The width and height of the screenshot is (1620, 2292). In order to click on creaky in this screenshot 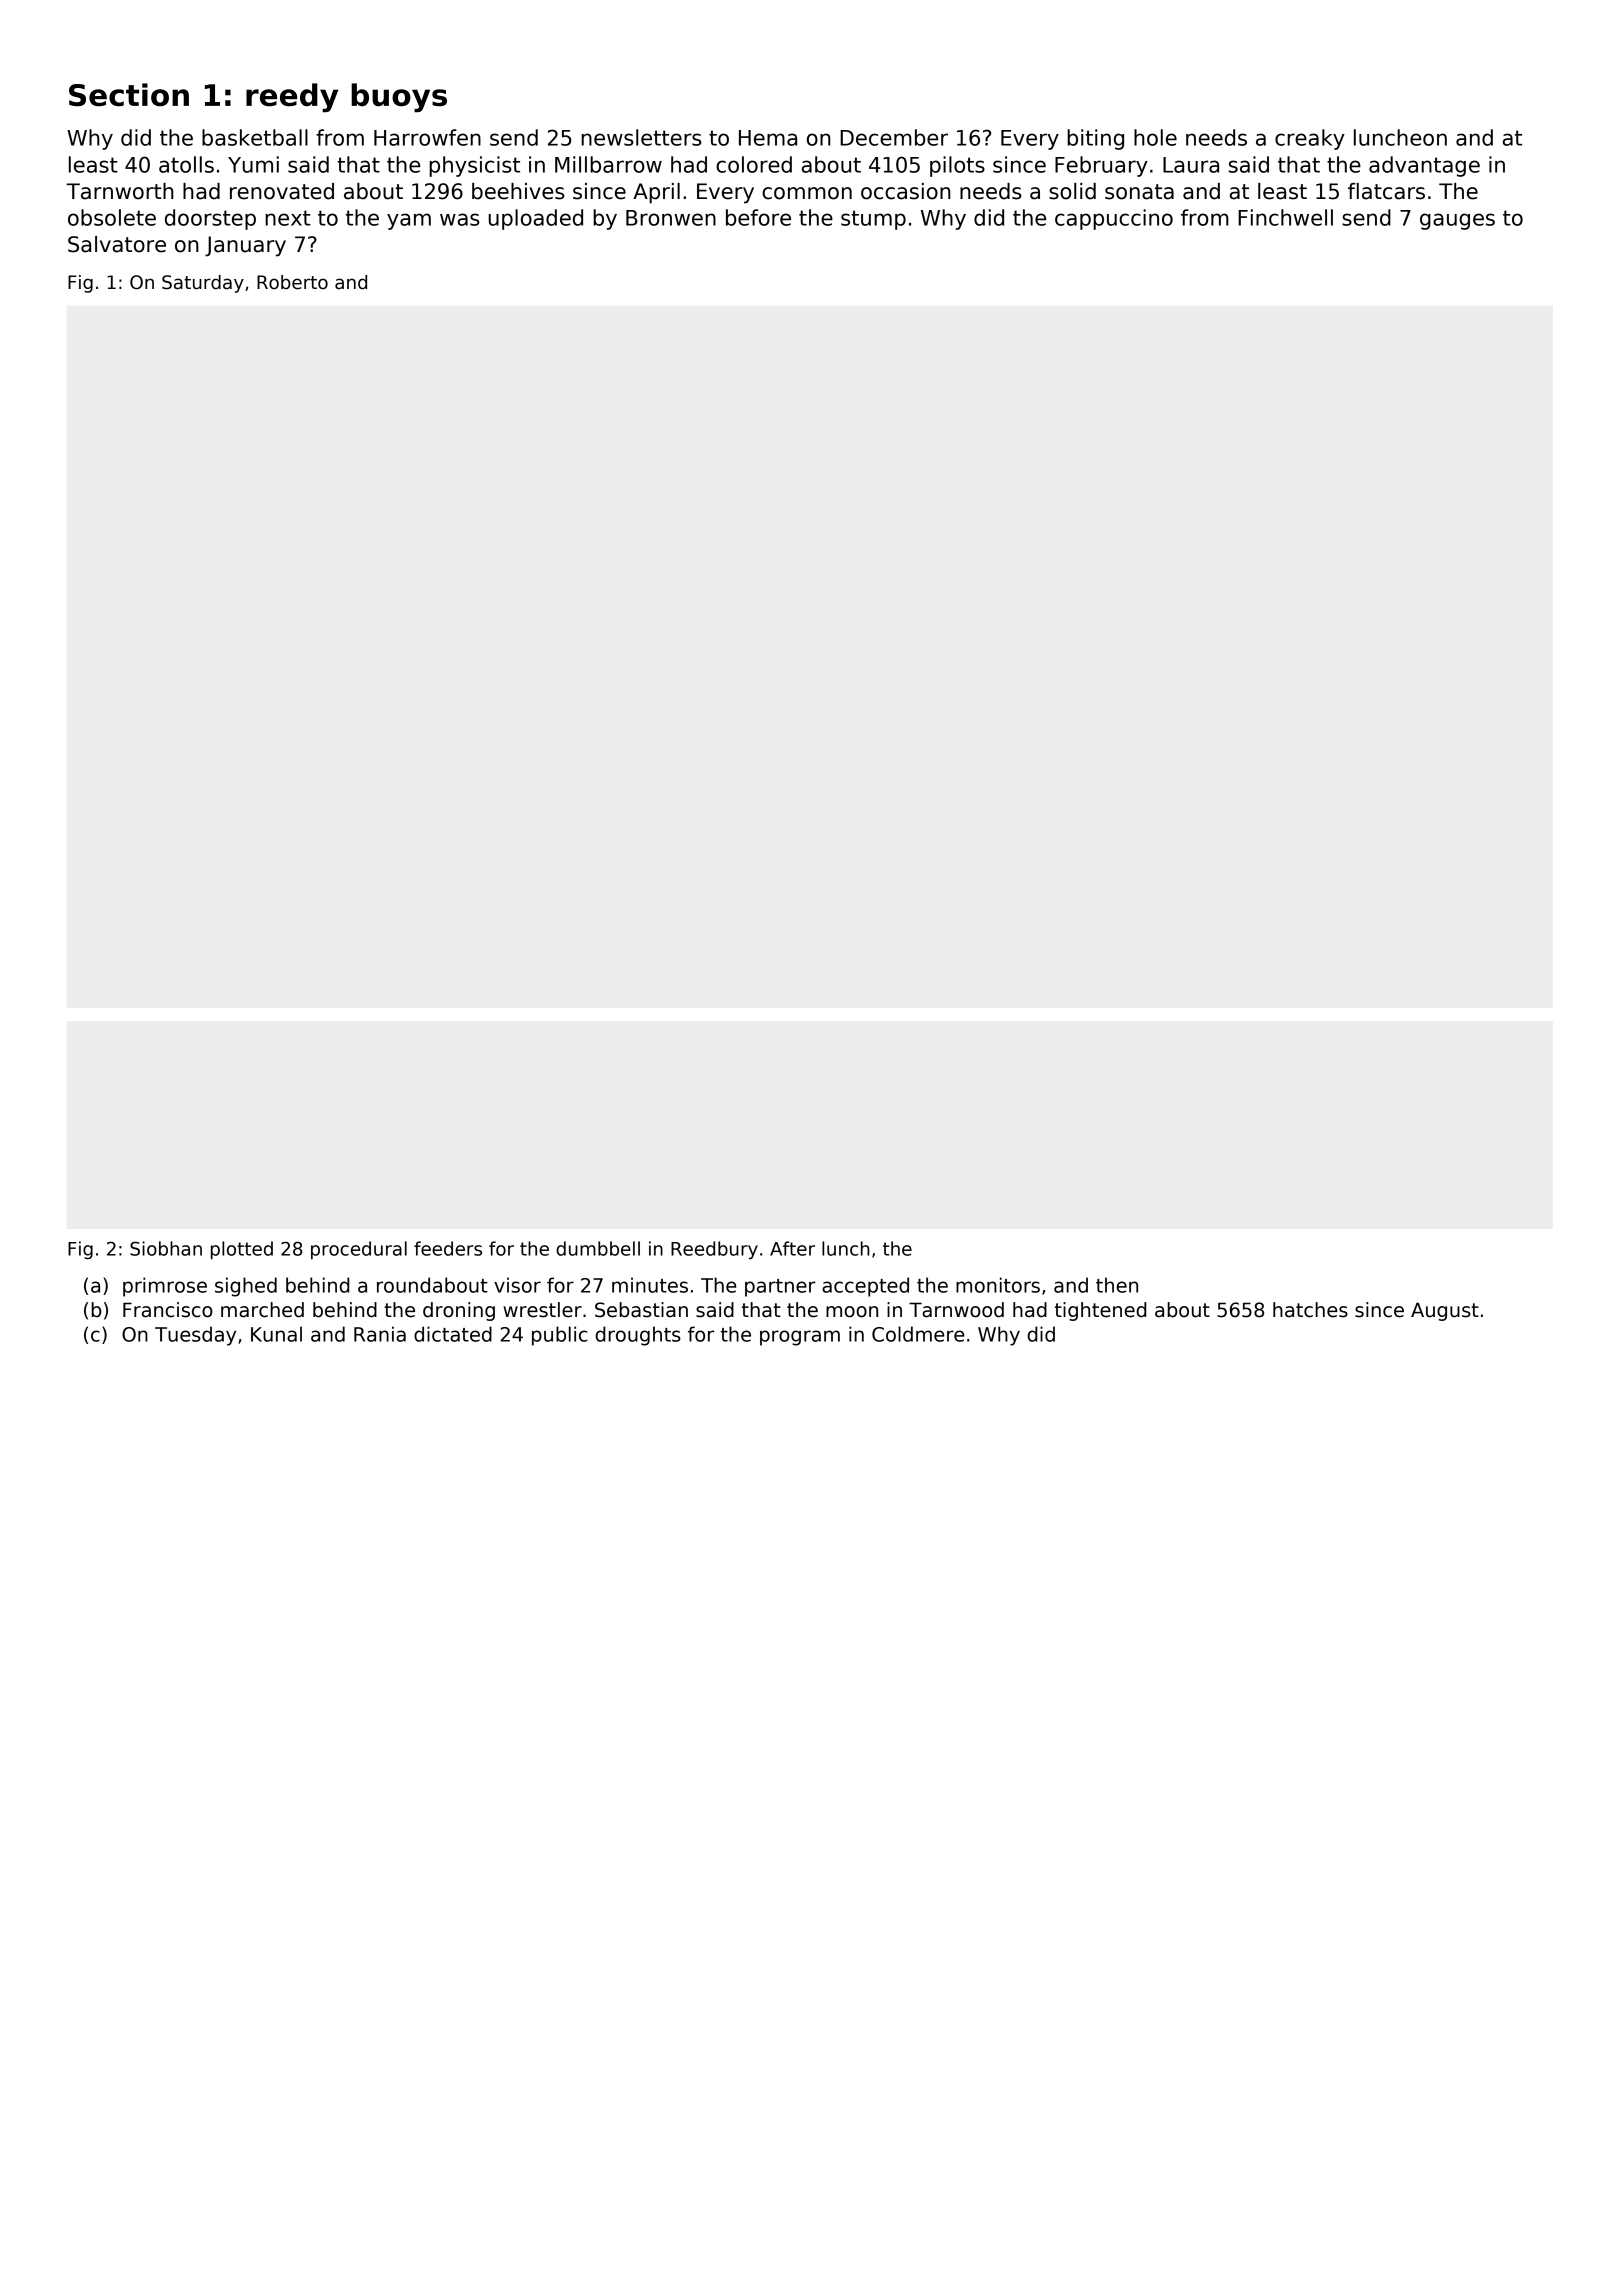, I will do `click(1310, 139)`.
